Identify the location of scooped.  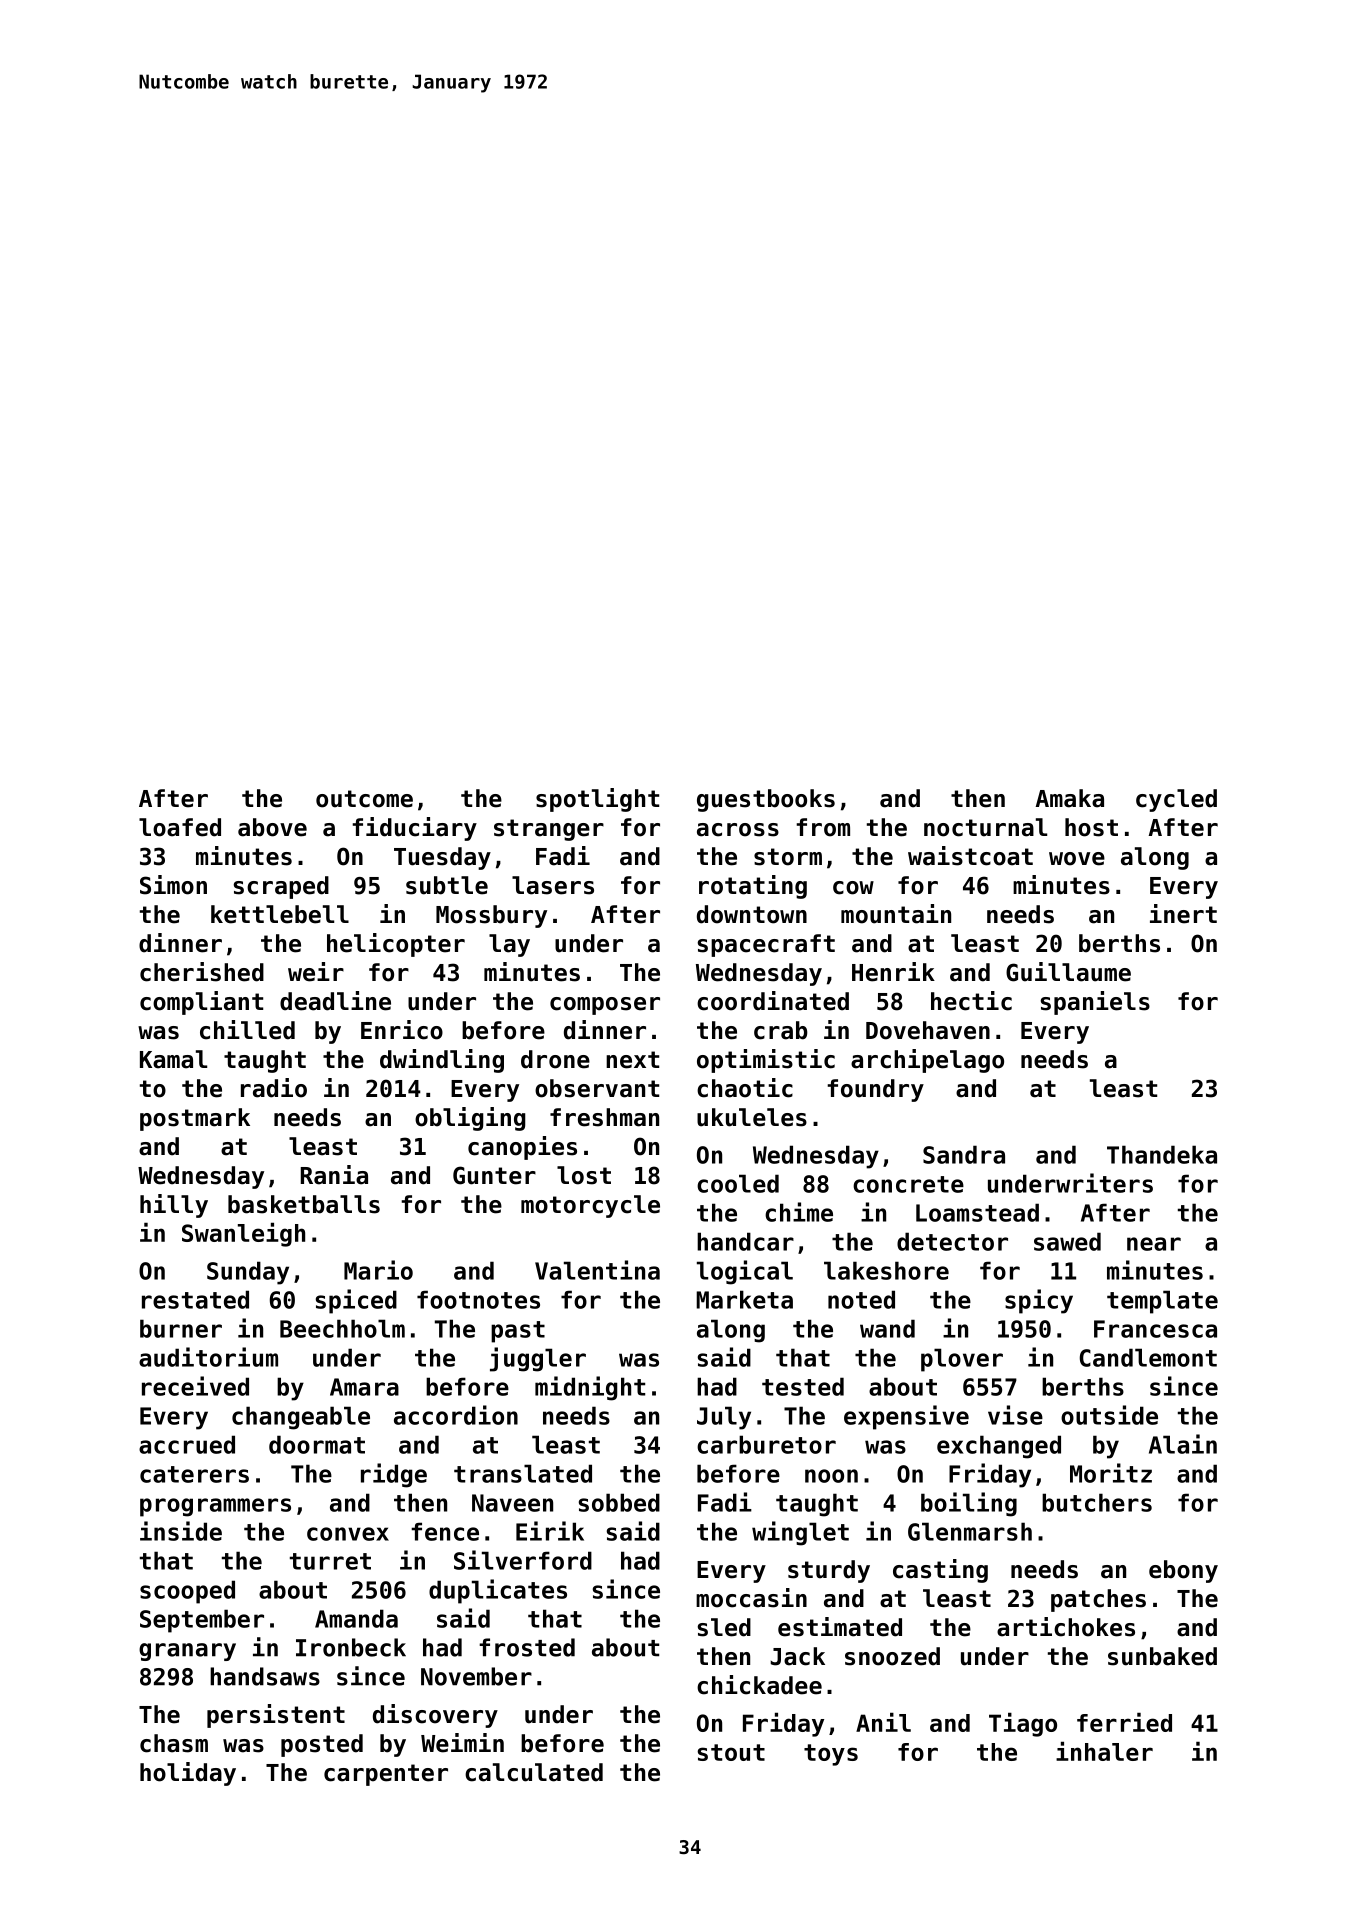
(187, 1592).
